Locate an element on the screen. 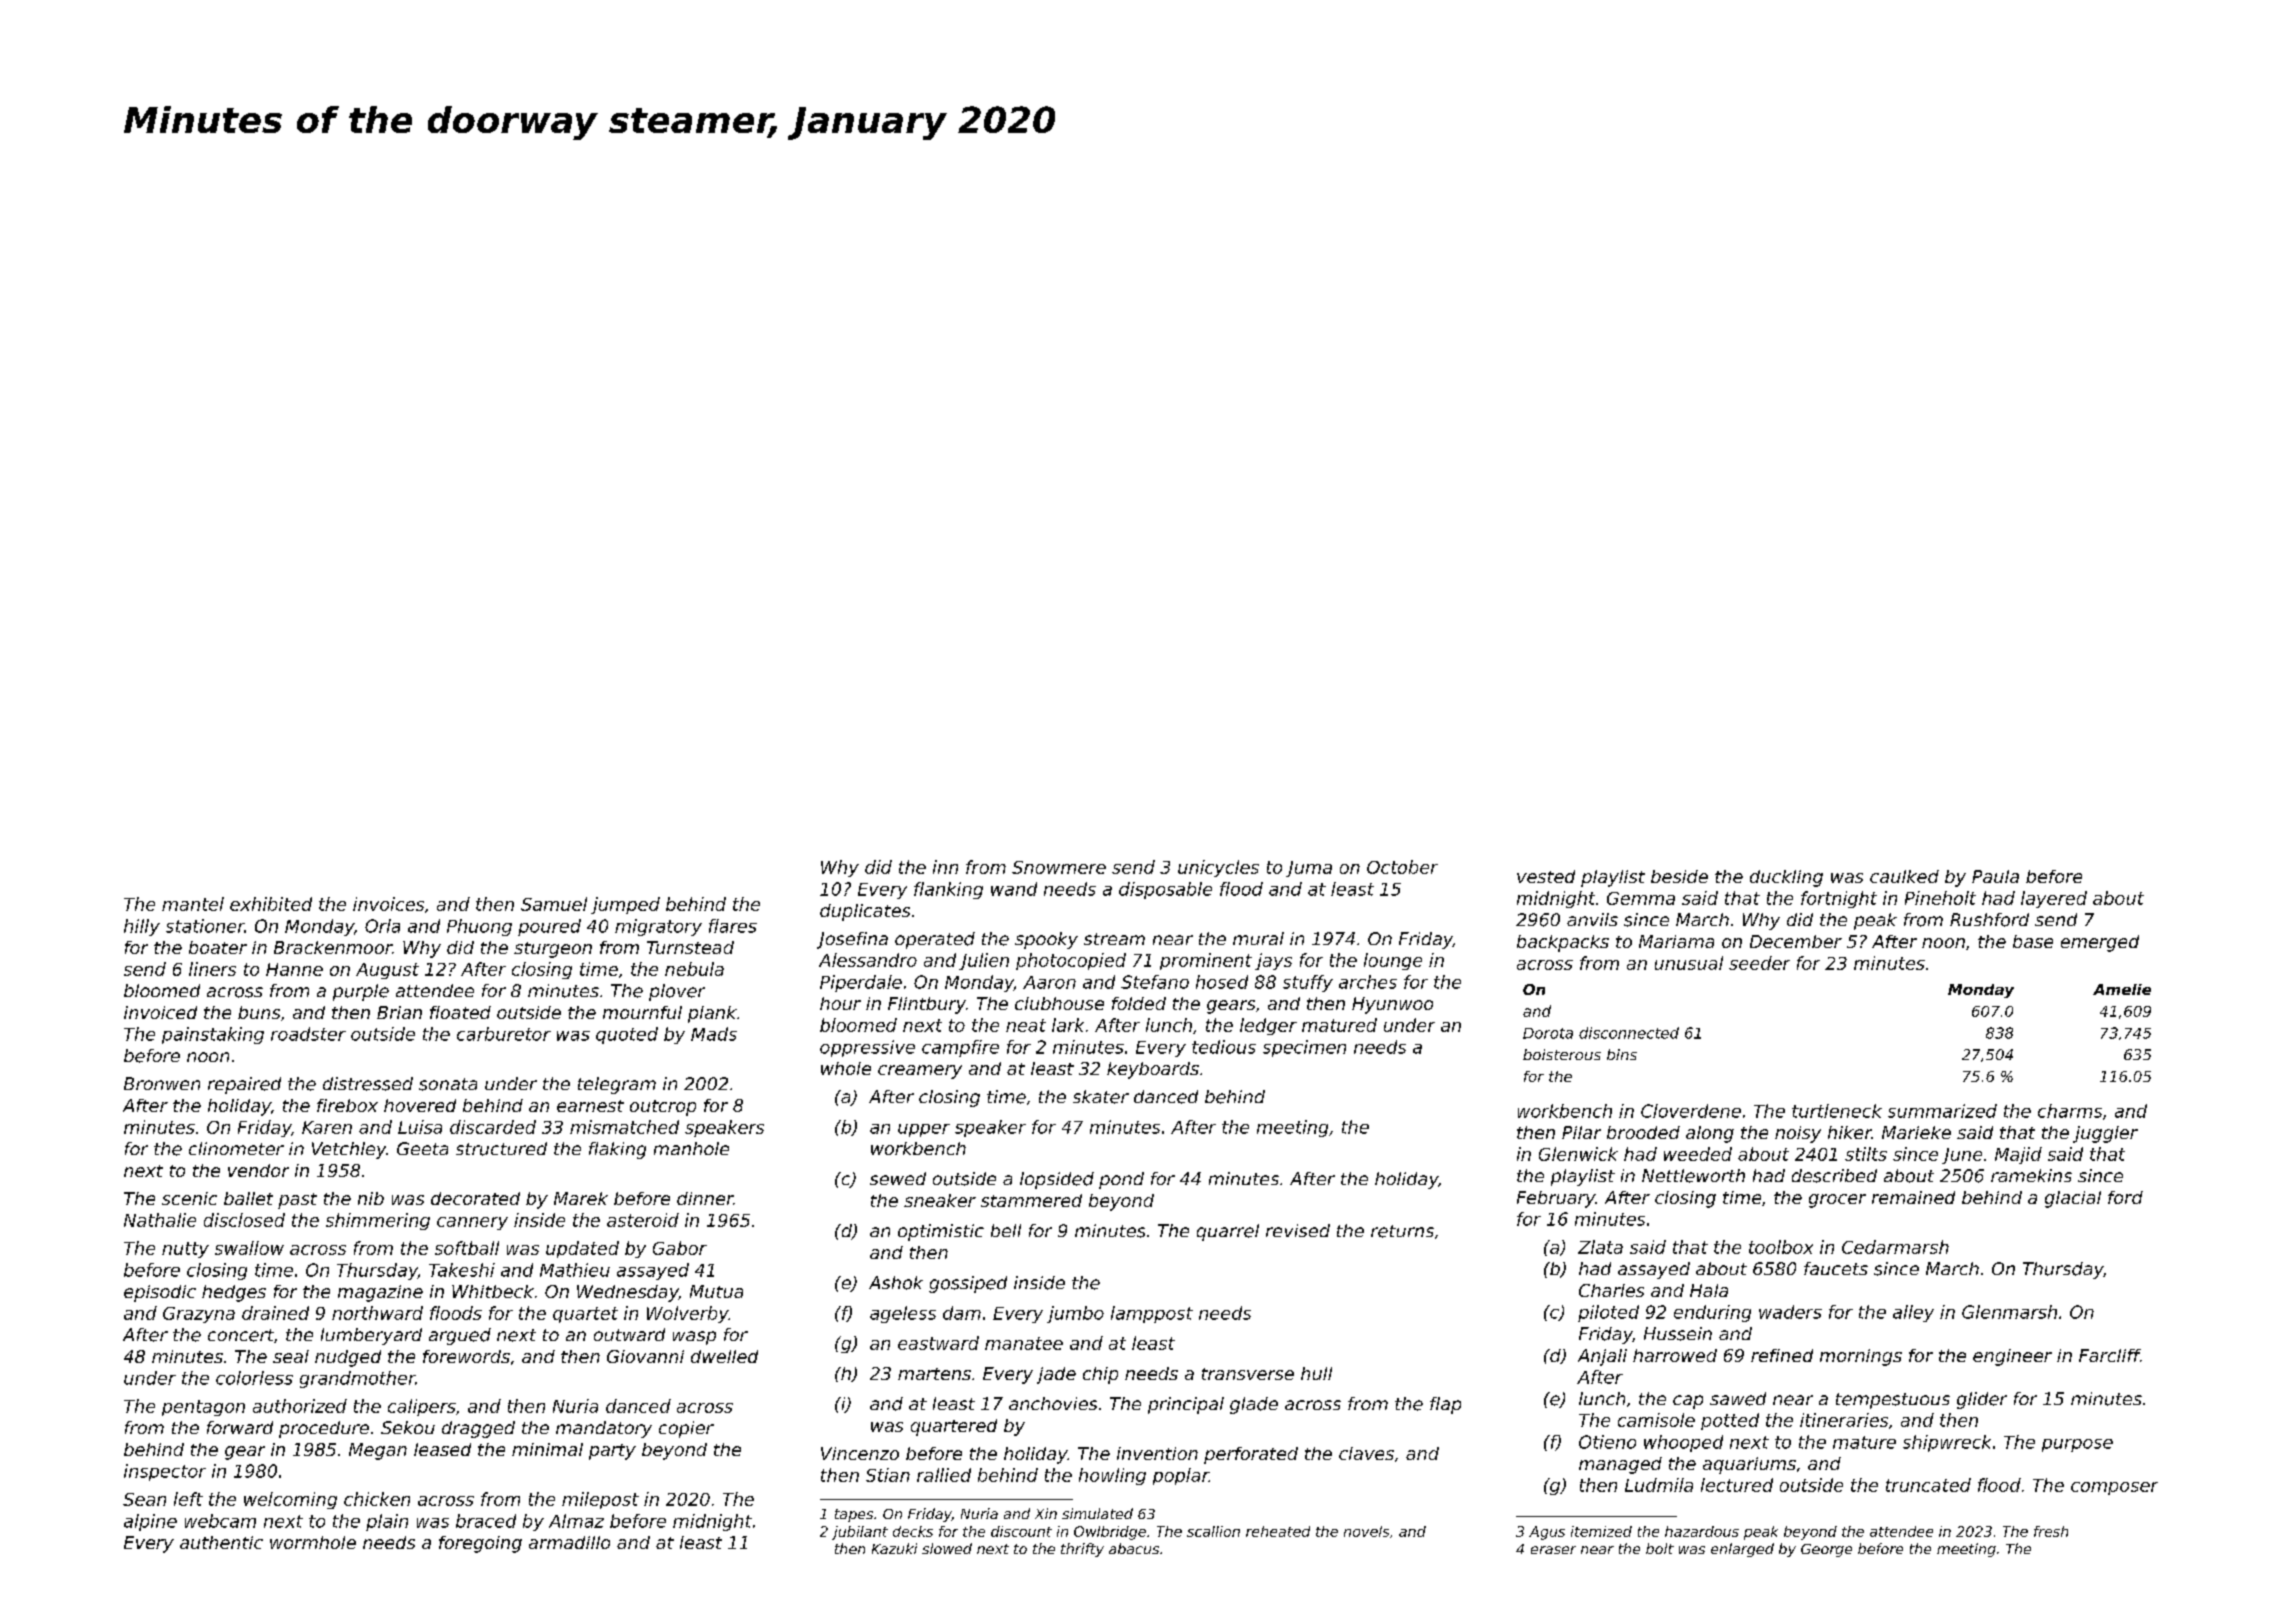 The height and width of the screenshot is (1614, 2282). Samuel is located at coordinates (554, 904).
